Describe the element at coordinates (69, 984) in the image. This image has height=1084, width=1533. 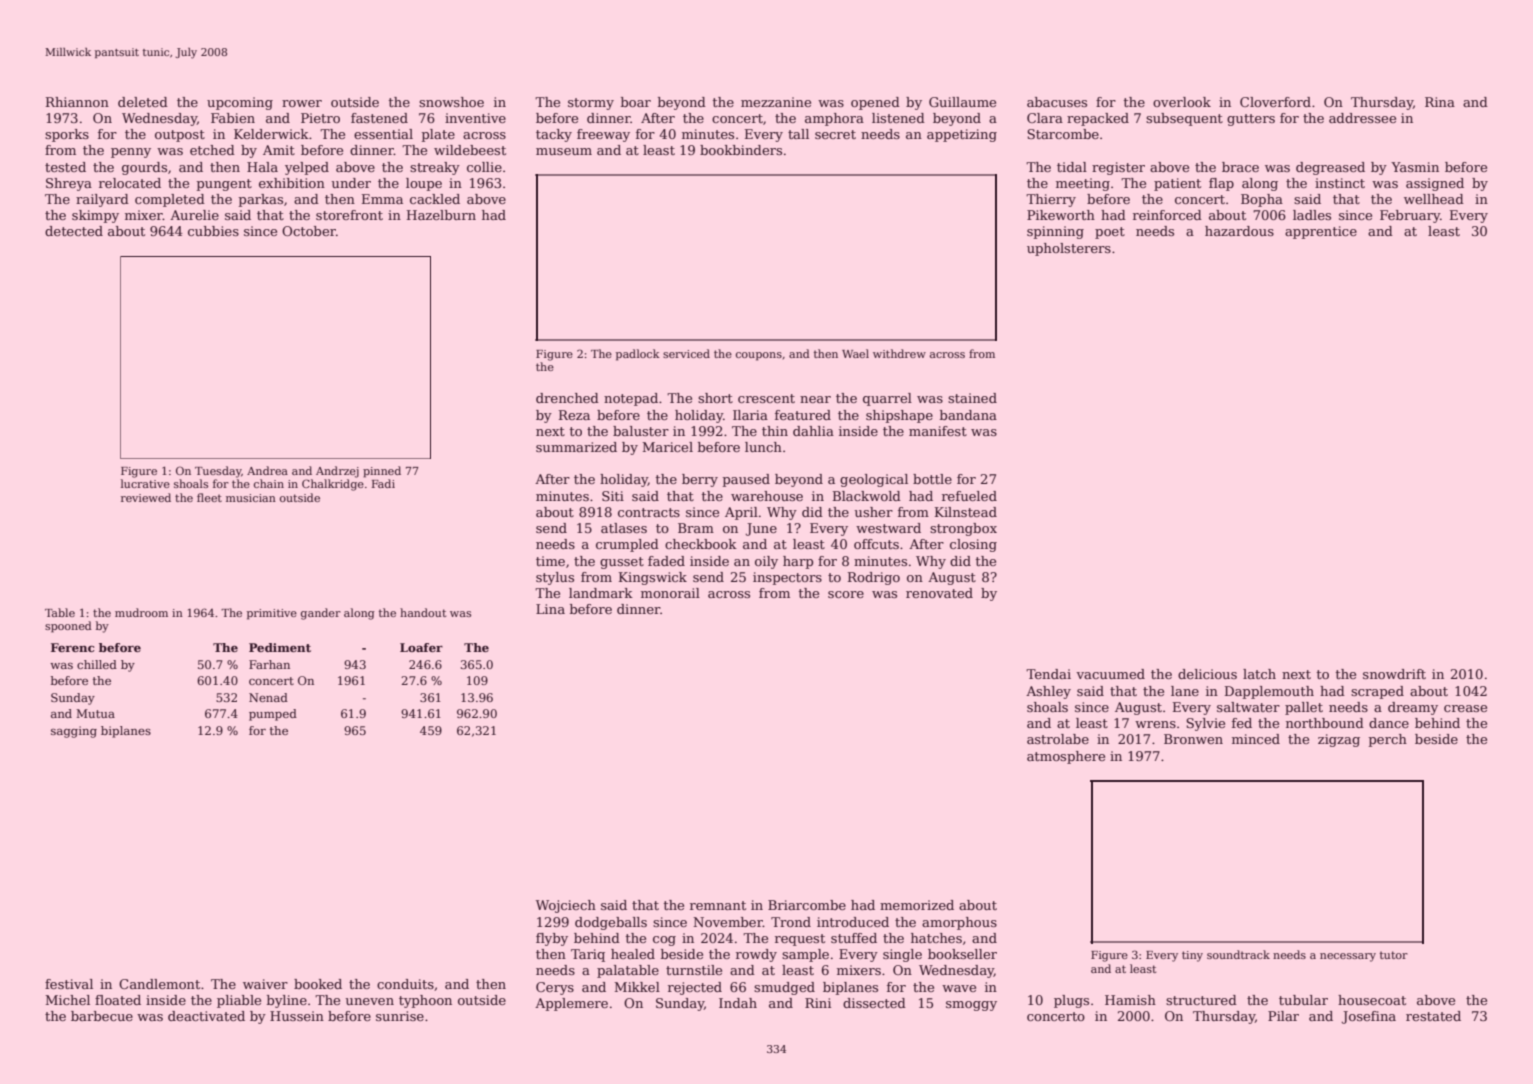
I see `festival` at that location.
